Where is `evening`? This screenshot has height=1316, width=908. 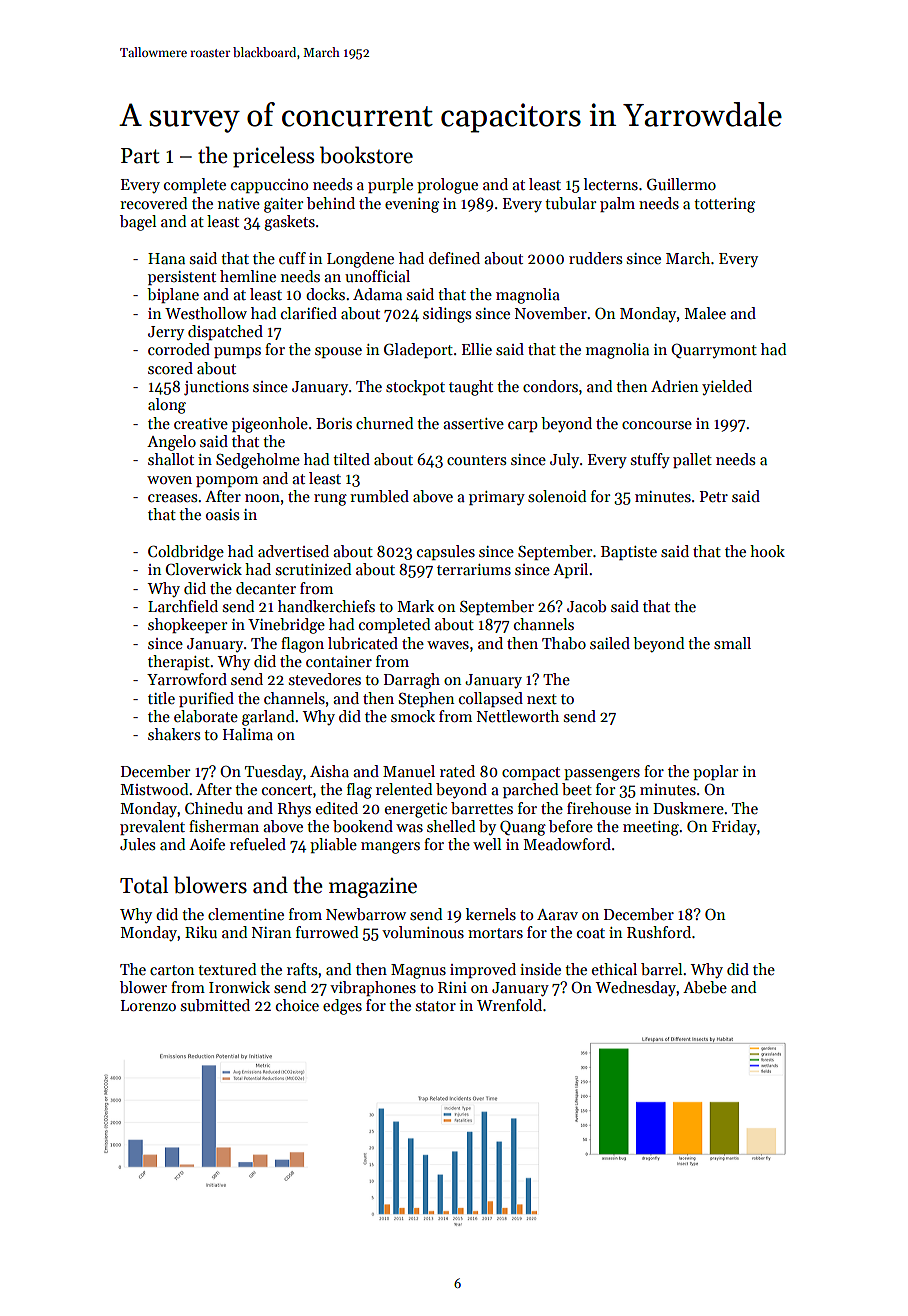 evening is located at coordinates (412, 205).
